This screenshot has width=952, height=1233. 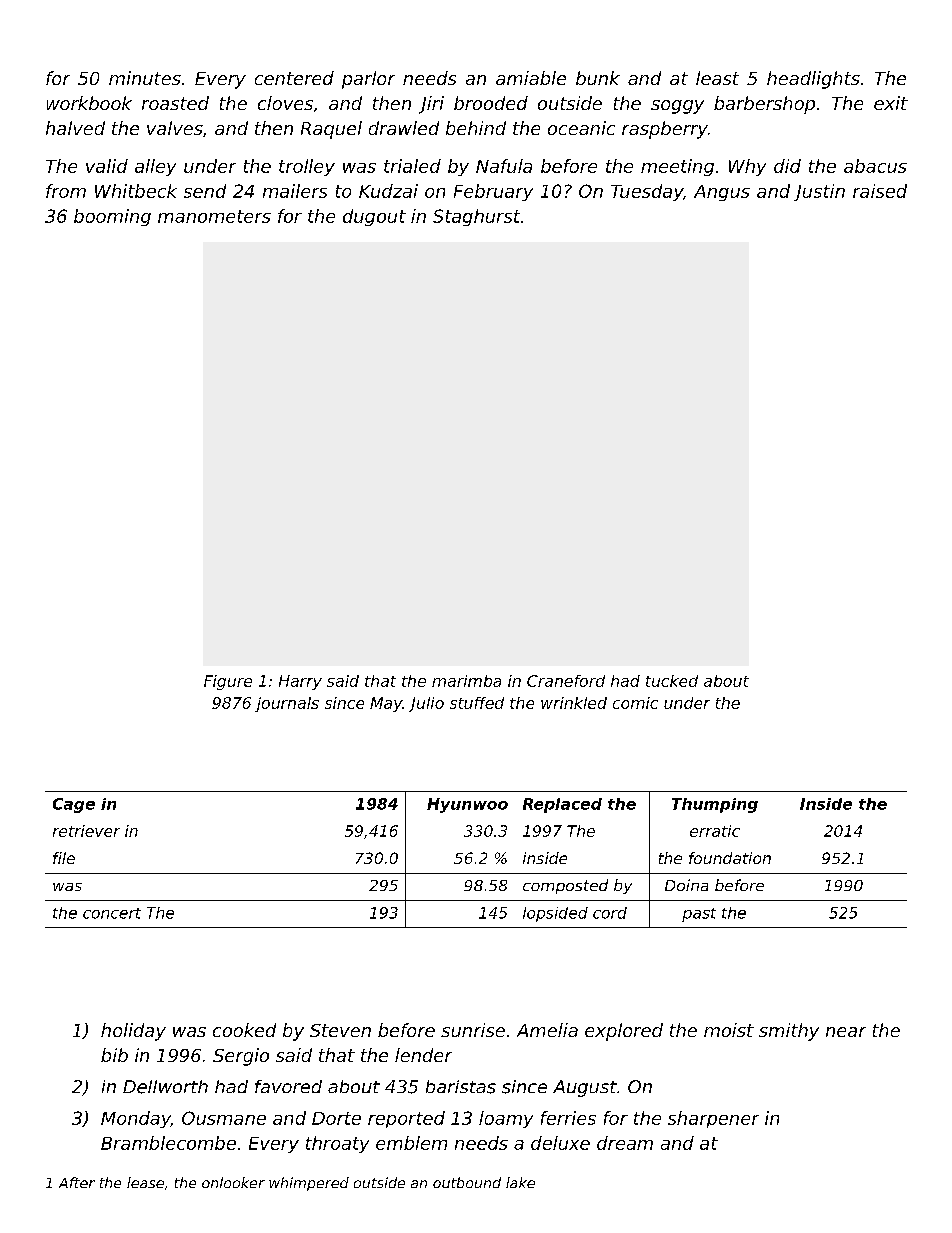 What do you see at coordinates (368, 80) in the screenshot?
I see `parlor` at bounding box center [368, 80].
